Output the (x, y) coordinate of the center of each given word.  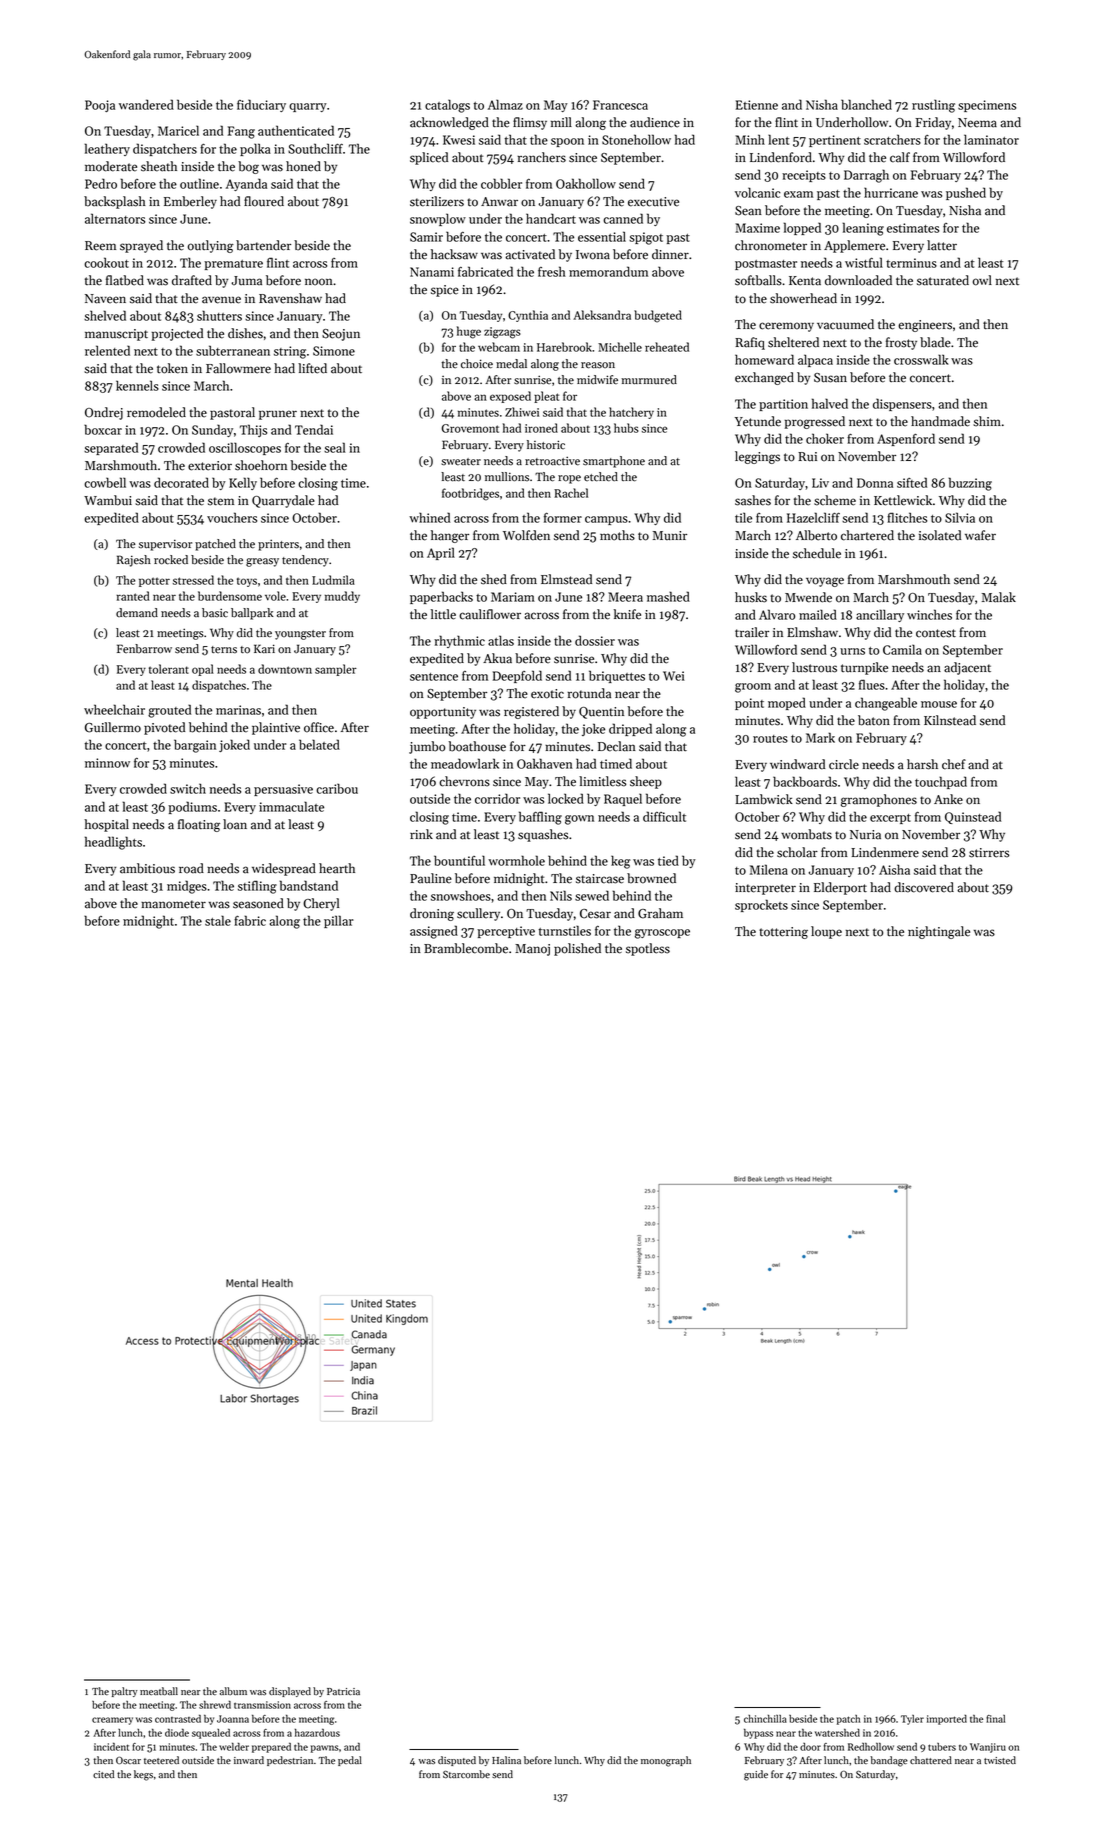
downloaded (858, 280)
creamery (112, 1721)
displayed (290, 1692)
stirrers (989, 853)
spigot (646, 238)
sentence (434, 677)
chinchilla (765, 1719)
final (995, 1719)
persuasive (283, 790)
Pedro (101, 183)
